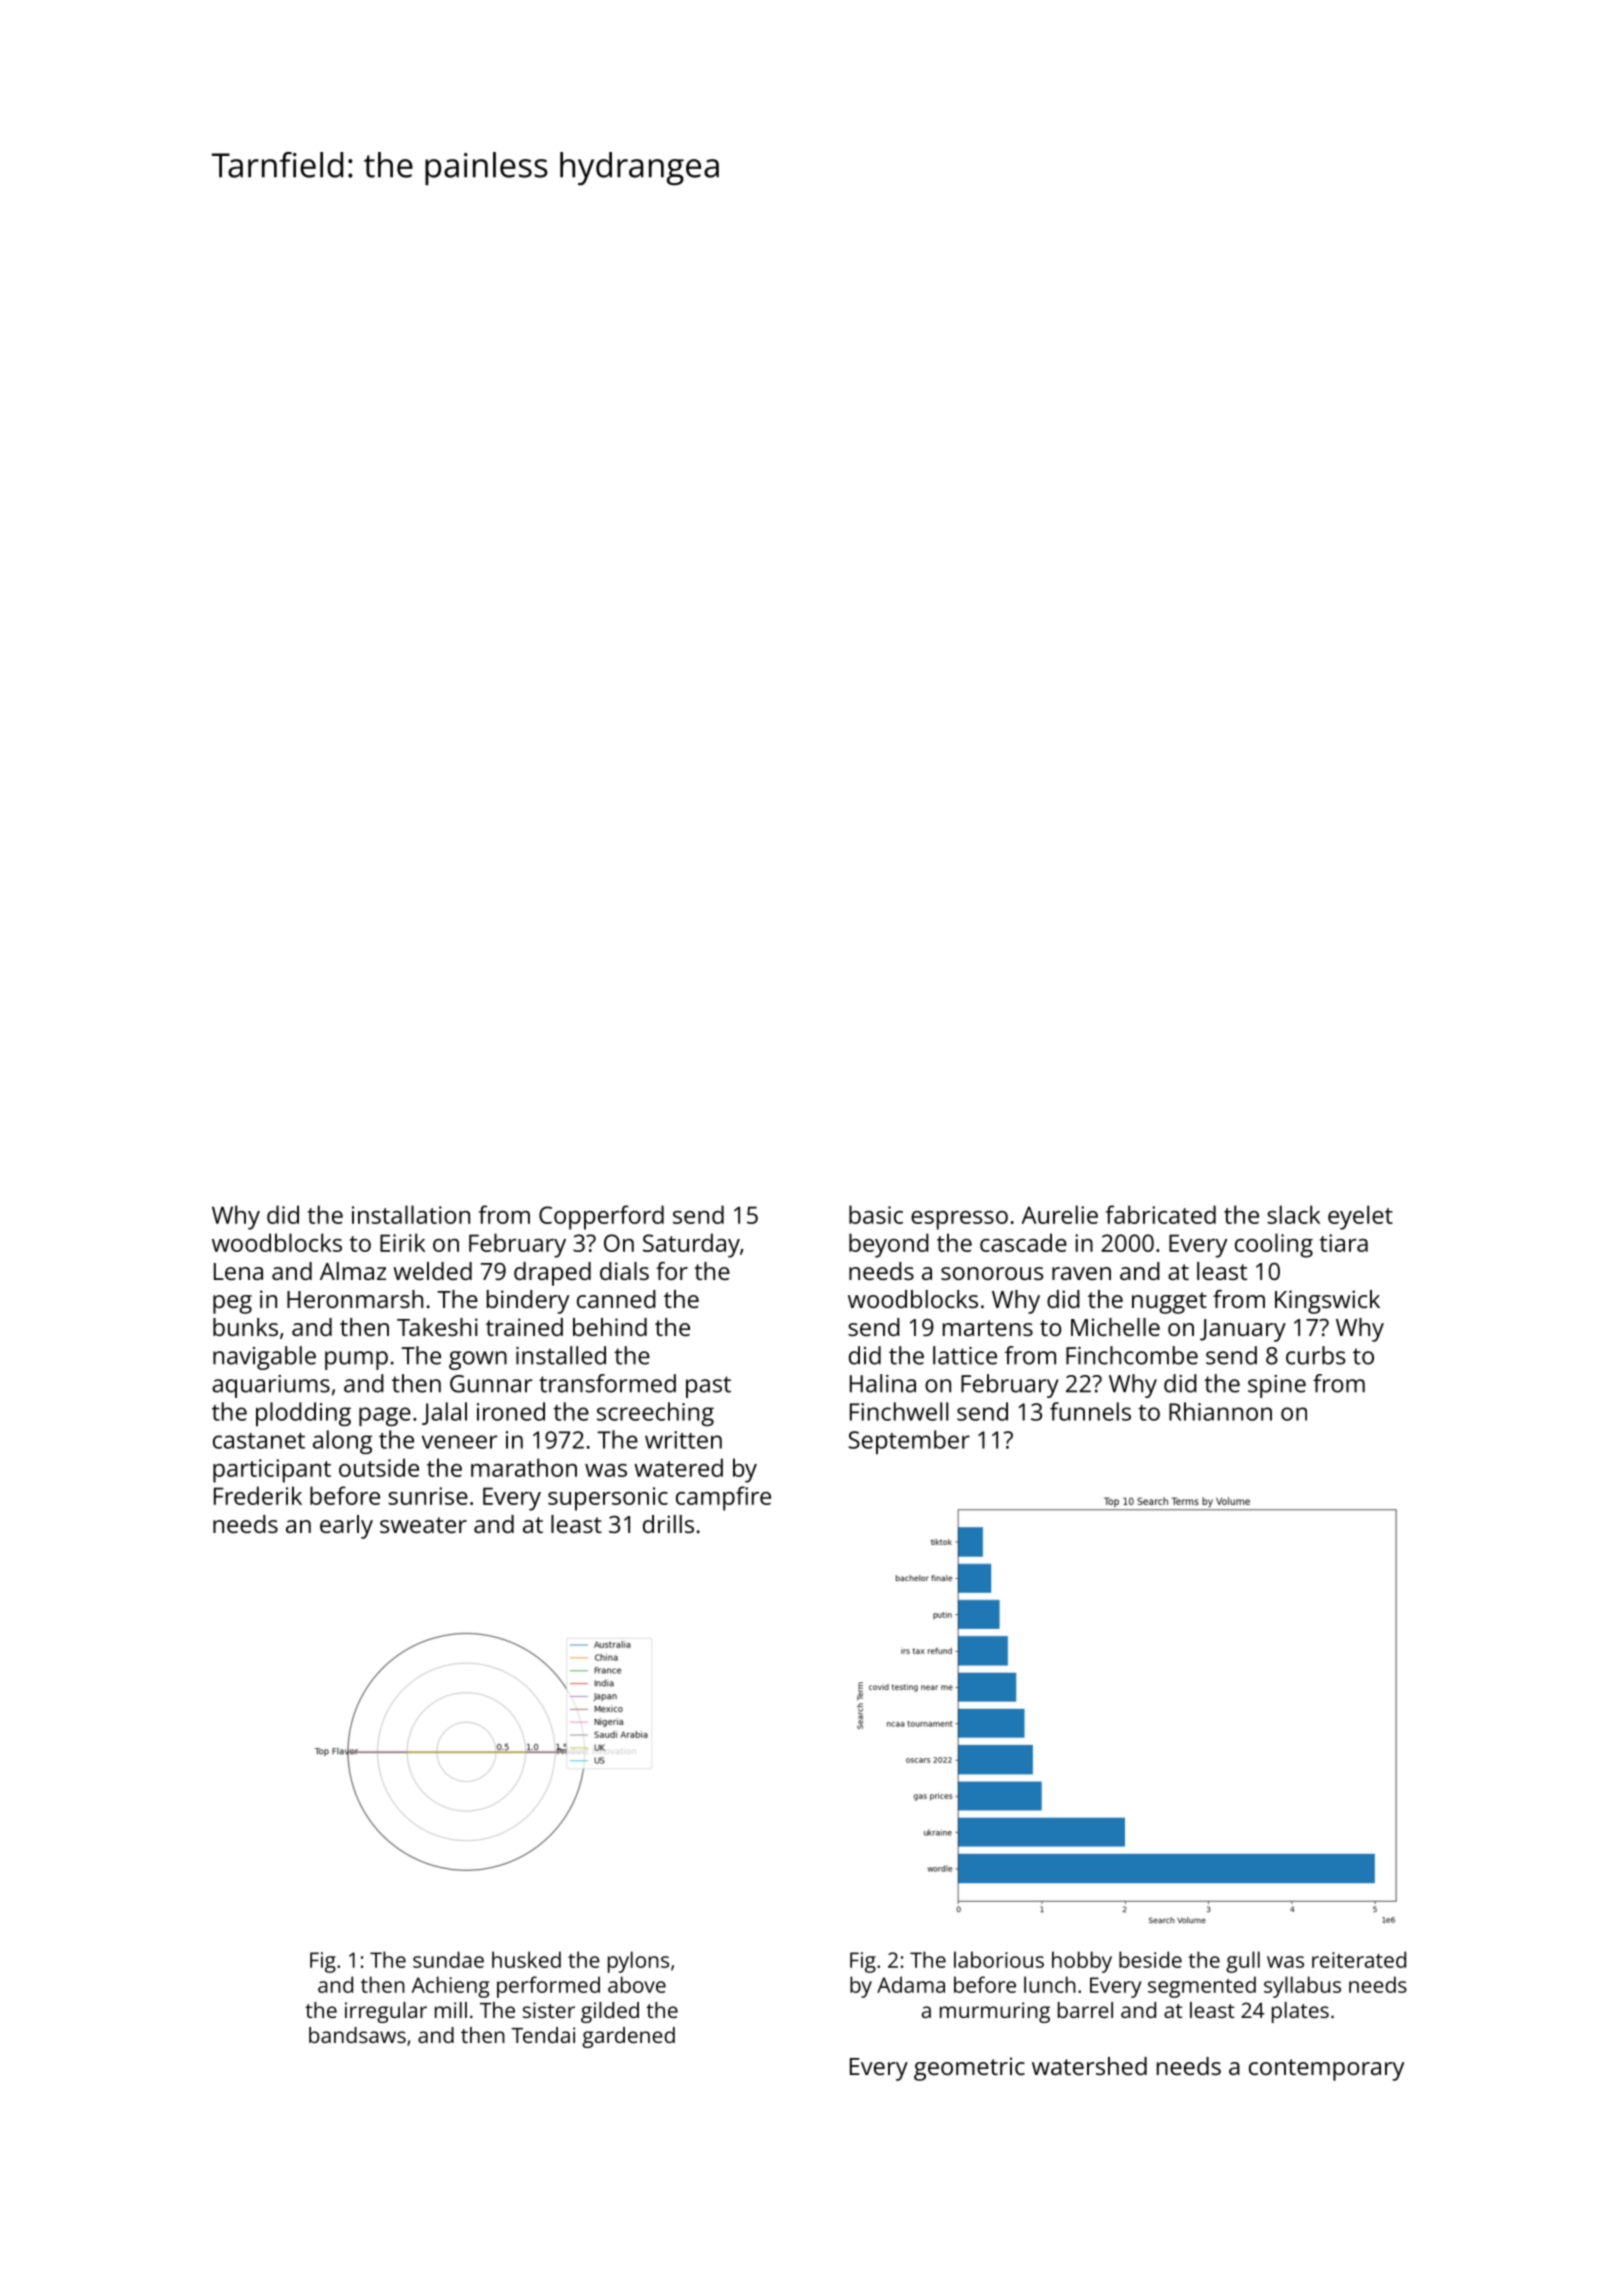  Describe the element at coordinates (1220, 1411) in the page. I see `Rhiannon` at that location.
